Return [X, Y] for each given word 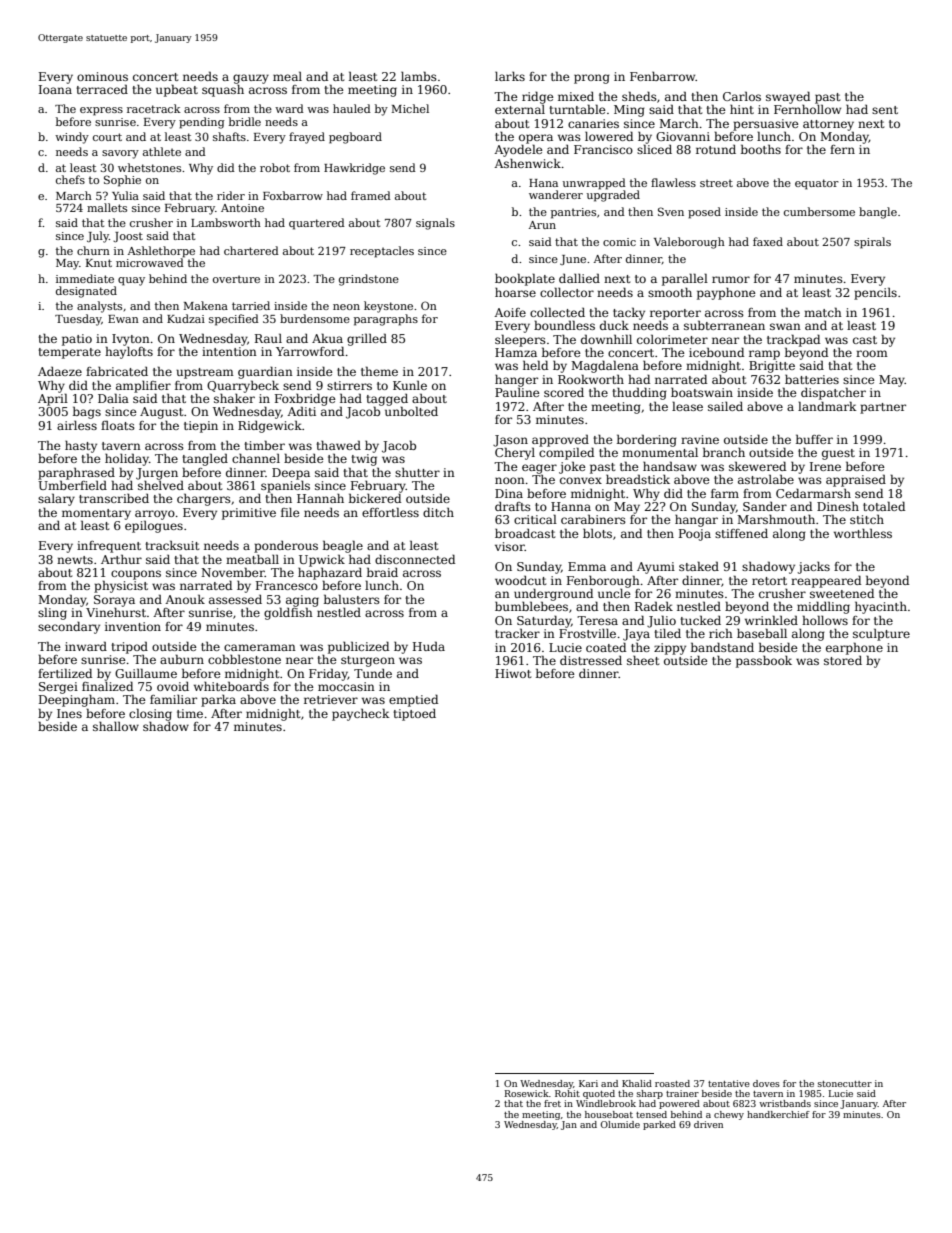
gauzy [251, 79]
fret [552, 1103]
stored [843, 660]
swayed [788, 97]
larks [510, 76]
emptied [413, 700]
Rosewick [527, 1093]
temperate [69, 353]
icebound [716, 352]
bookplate [525, 279]
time [190, 713]
